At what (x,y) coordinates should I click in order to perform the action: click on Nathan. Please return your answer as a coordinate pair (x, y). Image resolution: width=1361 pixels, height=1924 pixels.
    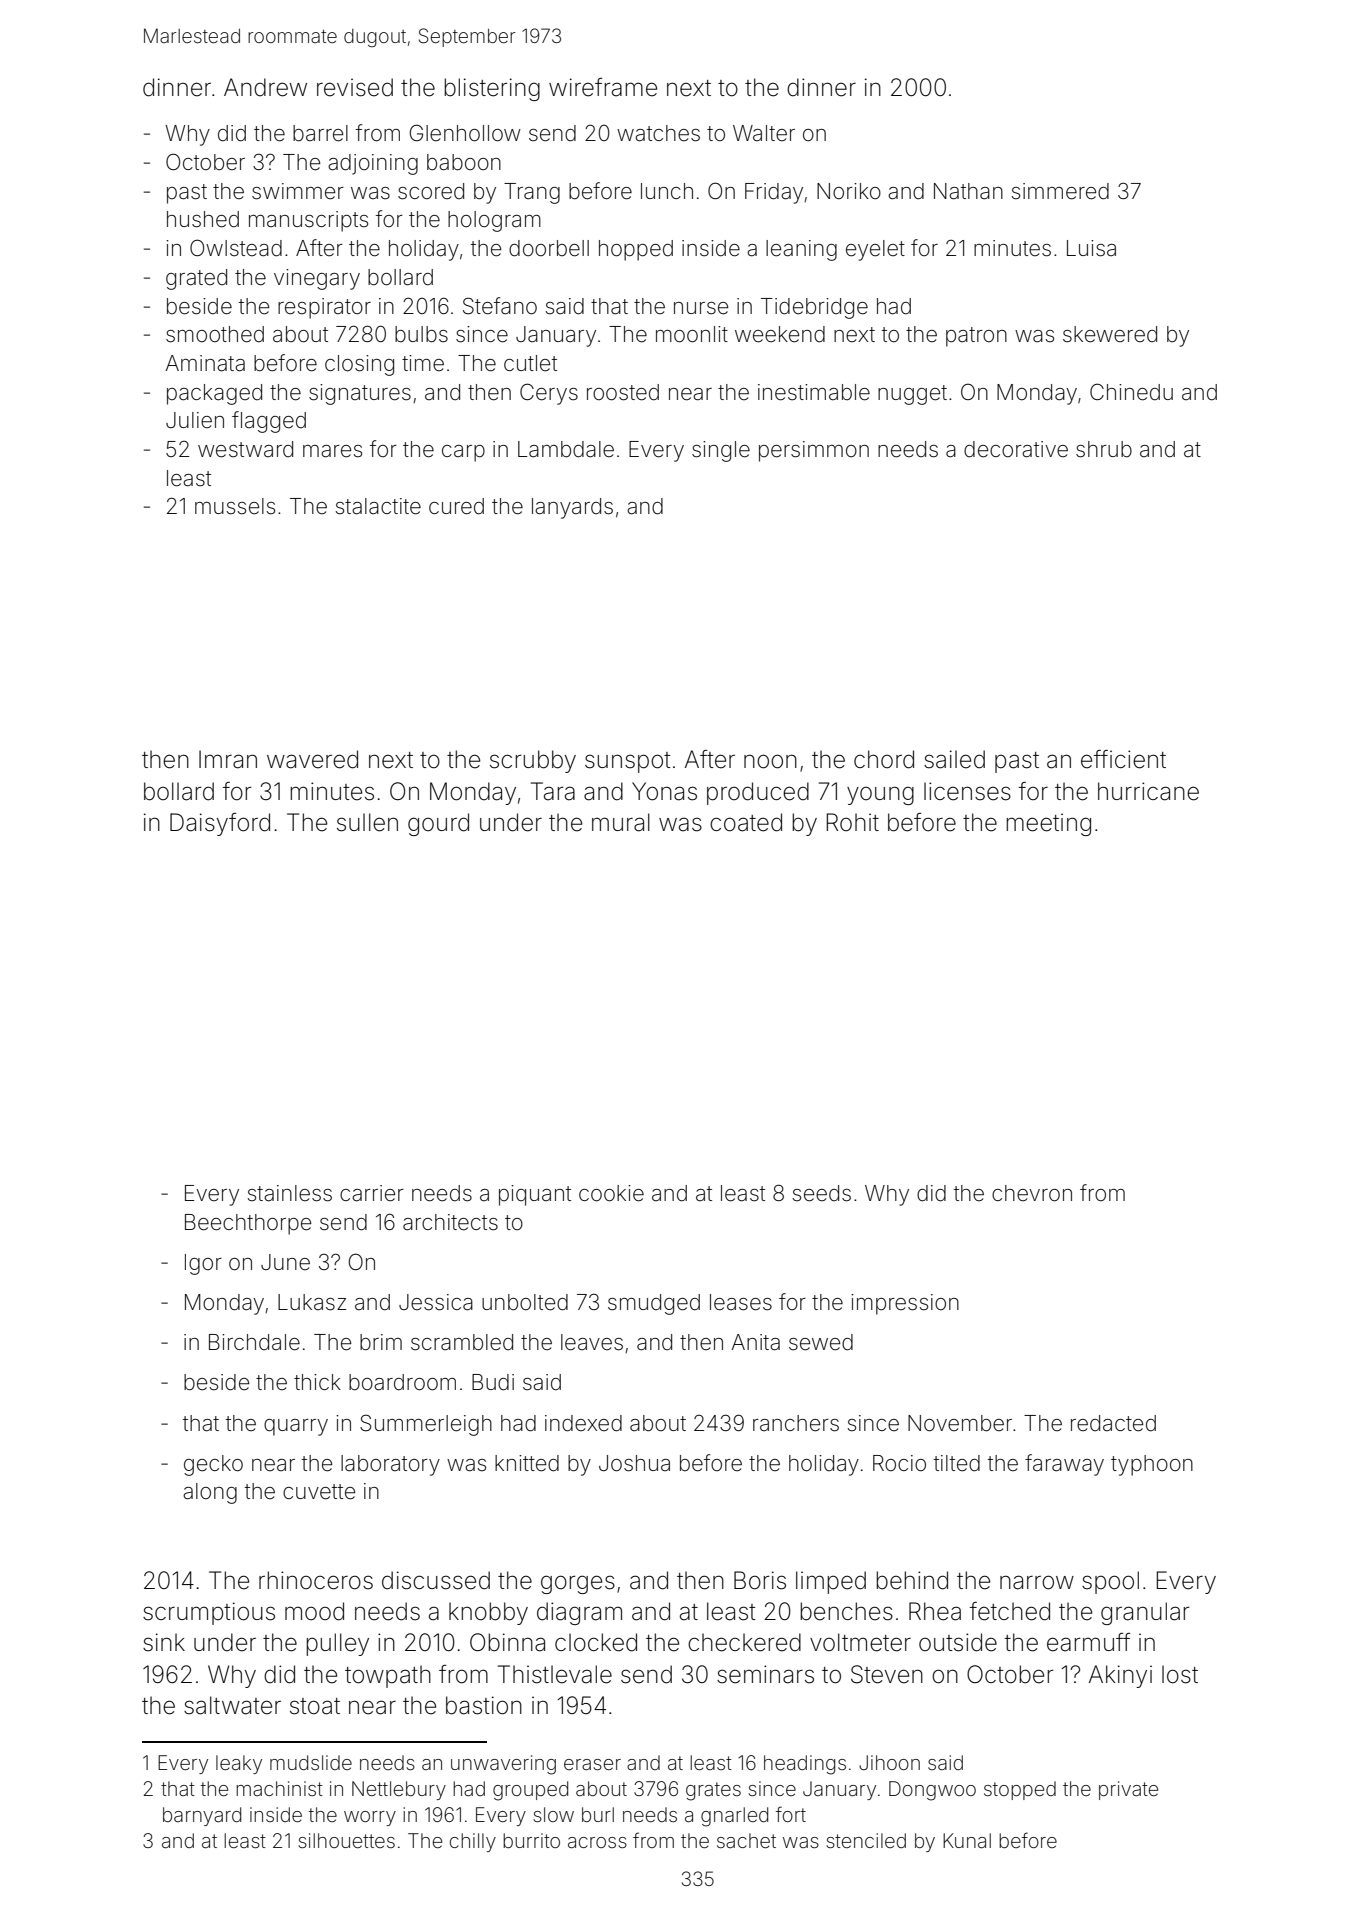
    Looking at the image, I should click on (968, 191).
